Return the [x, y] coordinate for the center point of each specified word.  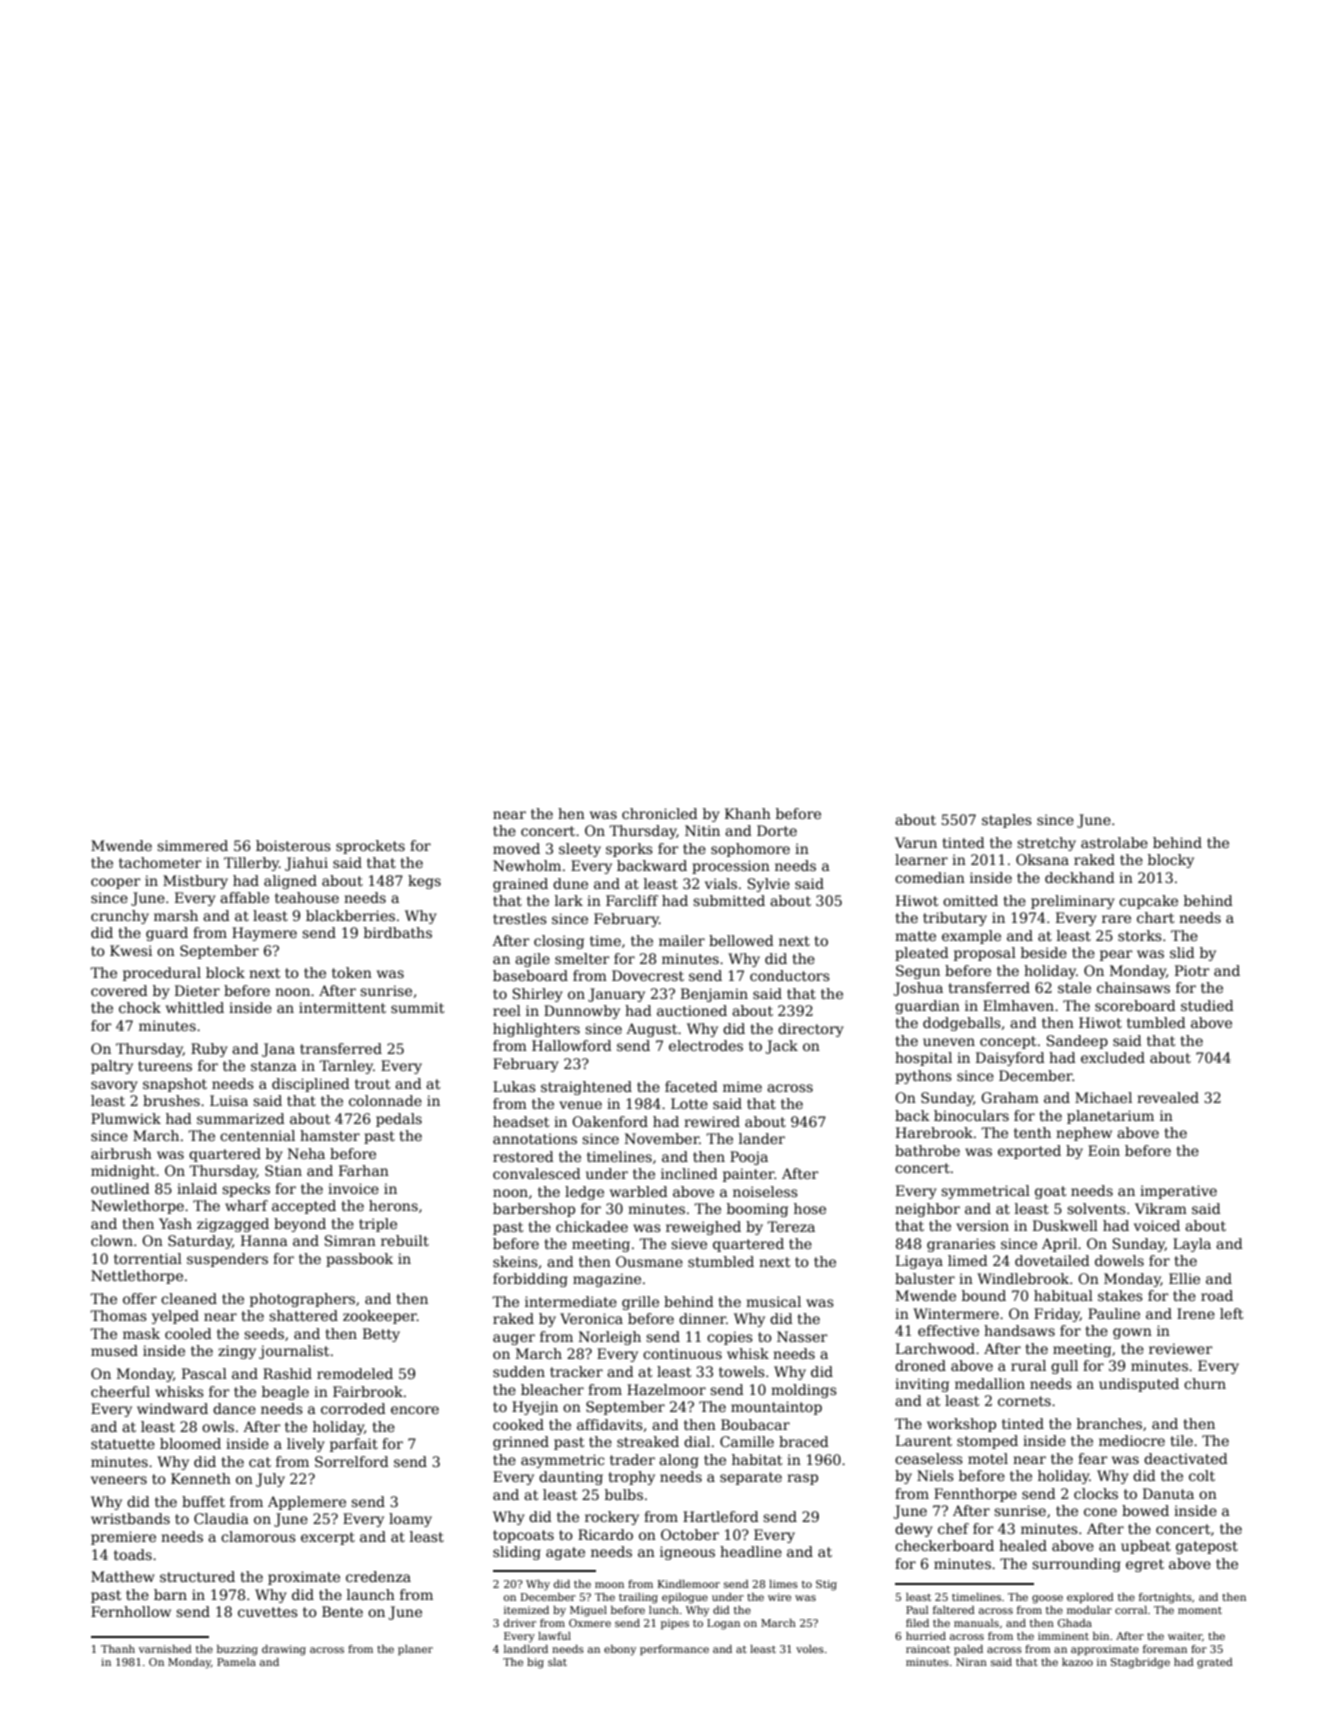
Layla [1192, 1245]
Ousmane [649, 1261]
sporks [629, 850]
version [982, 1225]
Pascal [204, 1373]
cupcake [1148, 902]
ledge [584, 1193]
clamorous [258, 1536]
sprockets [370, 847]
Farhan [364, 1170]
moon [609, 1585]
